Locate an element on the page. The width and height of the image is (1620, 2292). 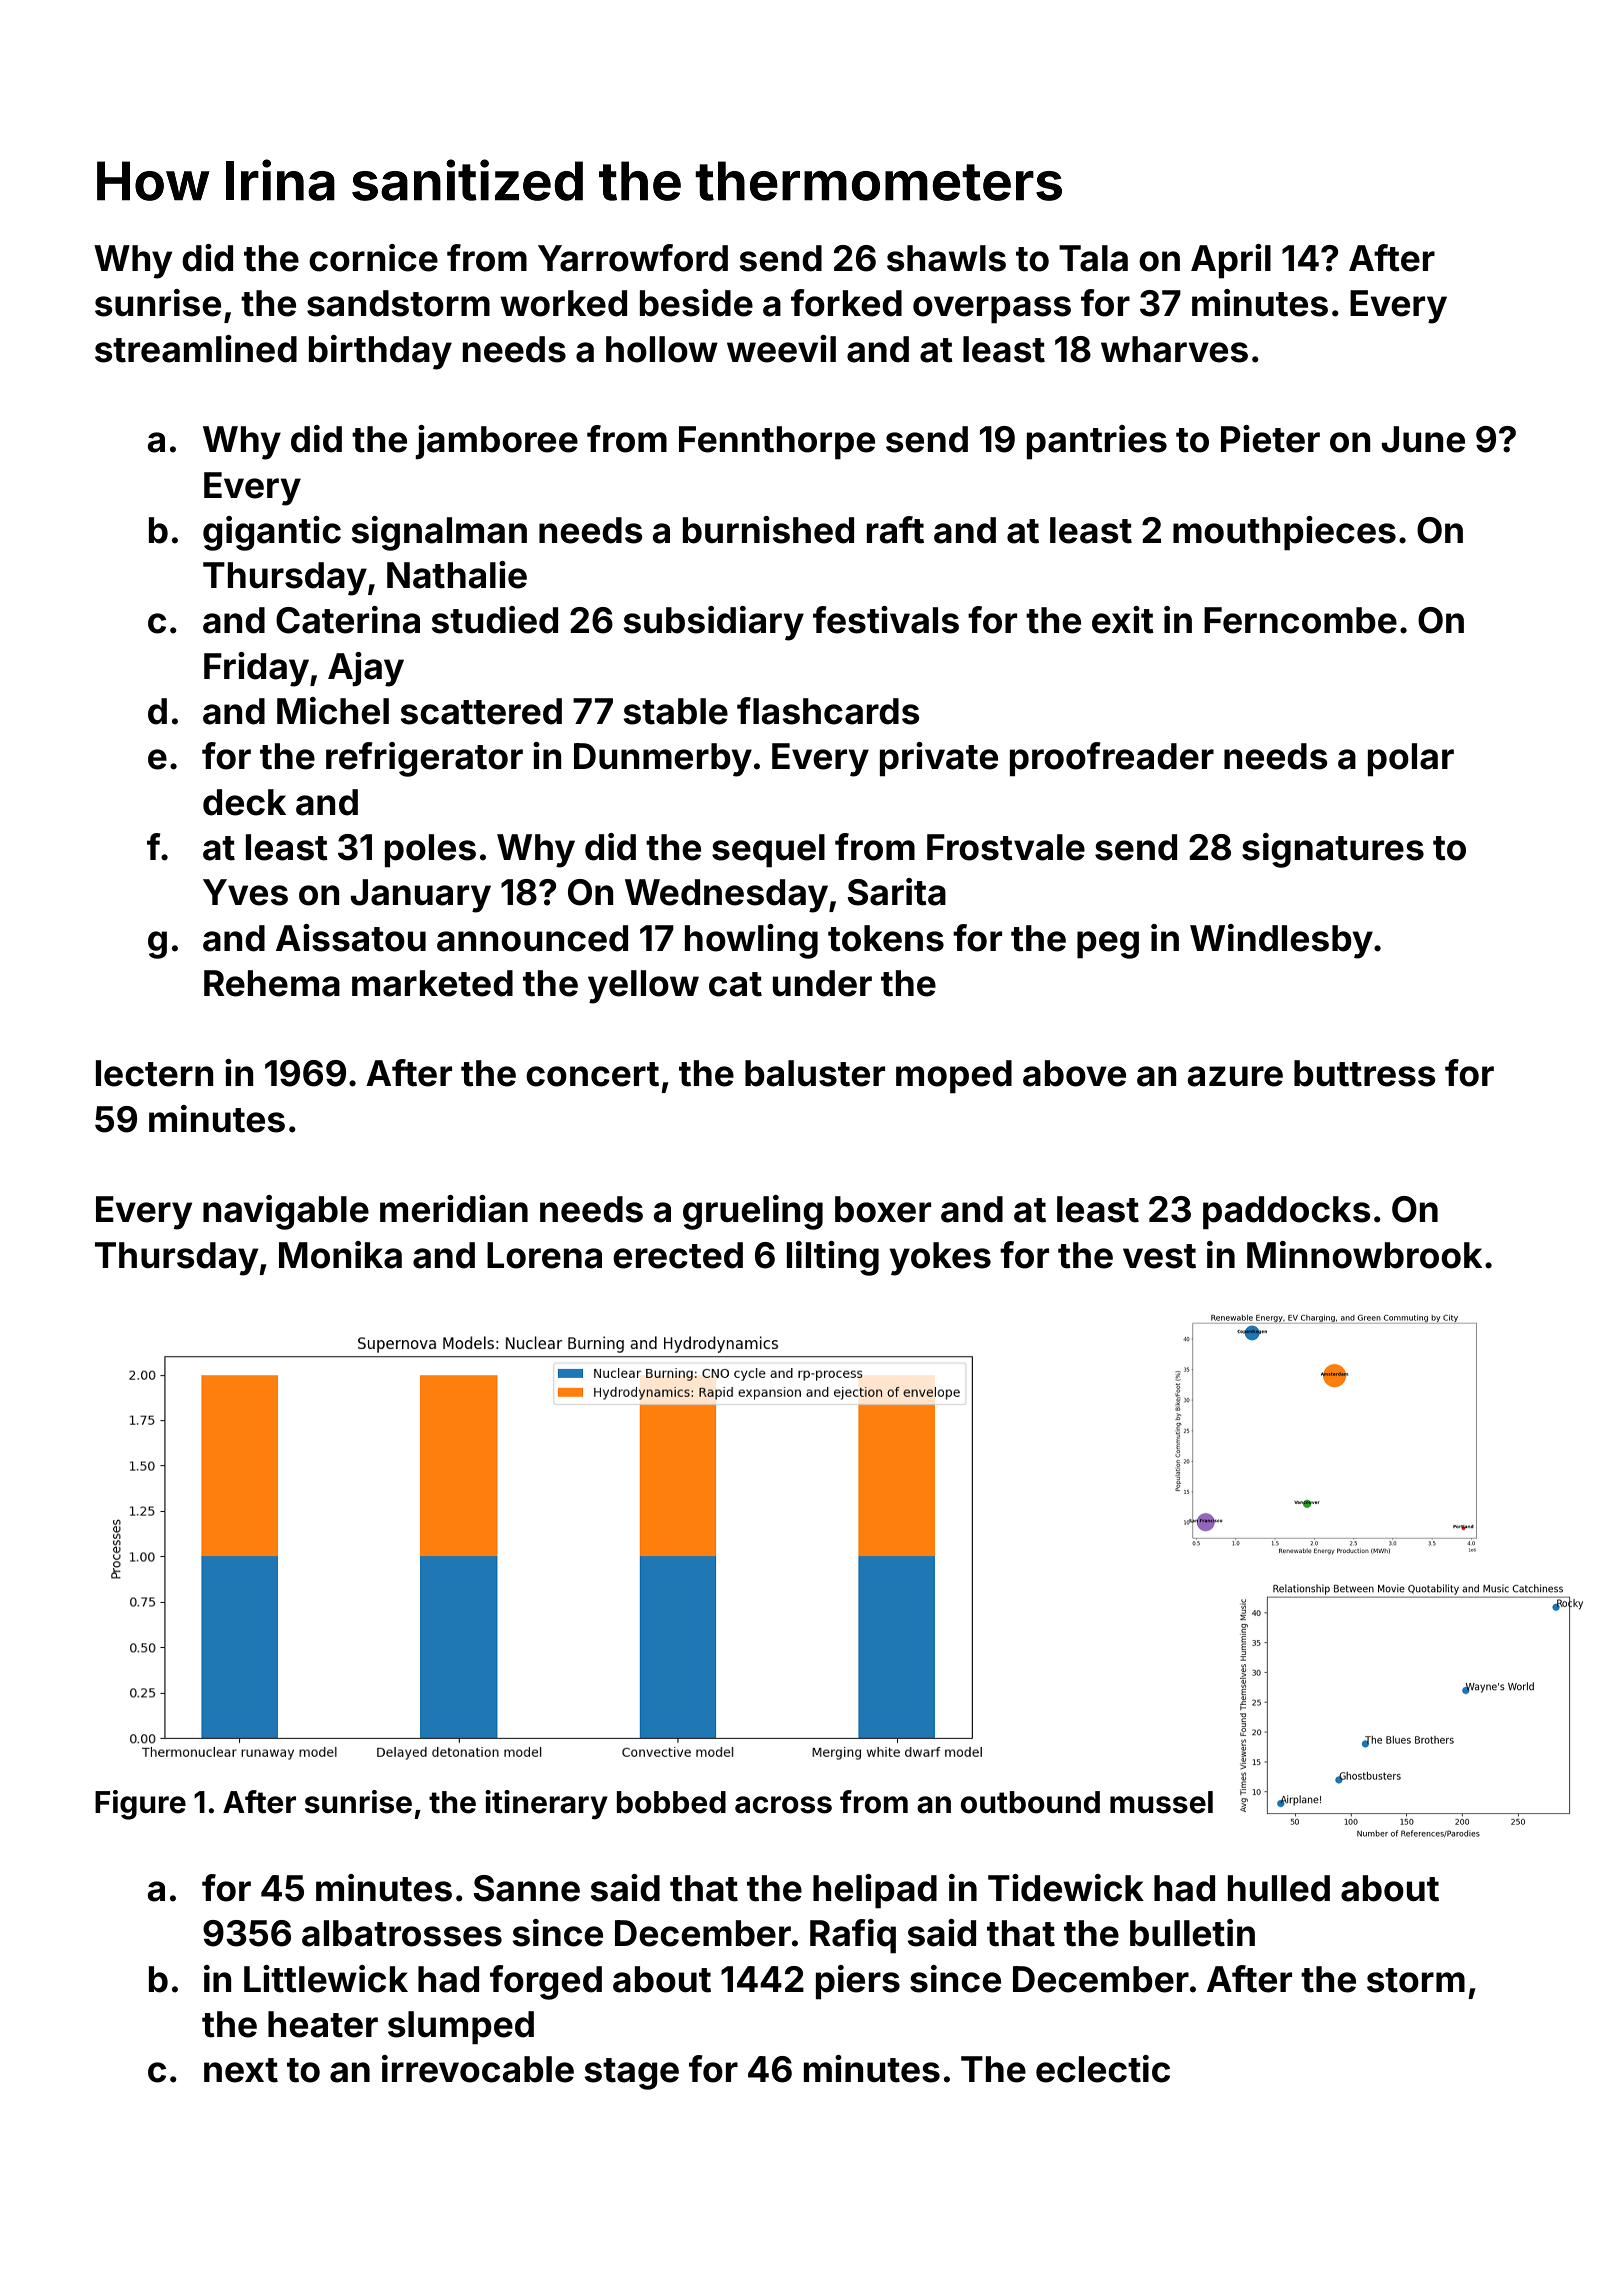
hulled is located at coordinates (1279, 1888).
